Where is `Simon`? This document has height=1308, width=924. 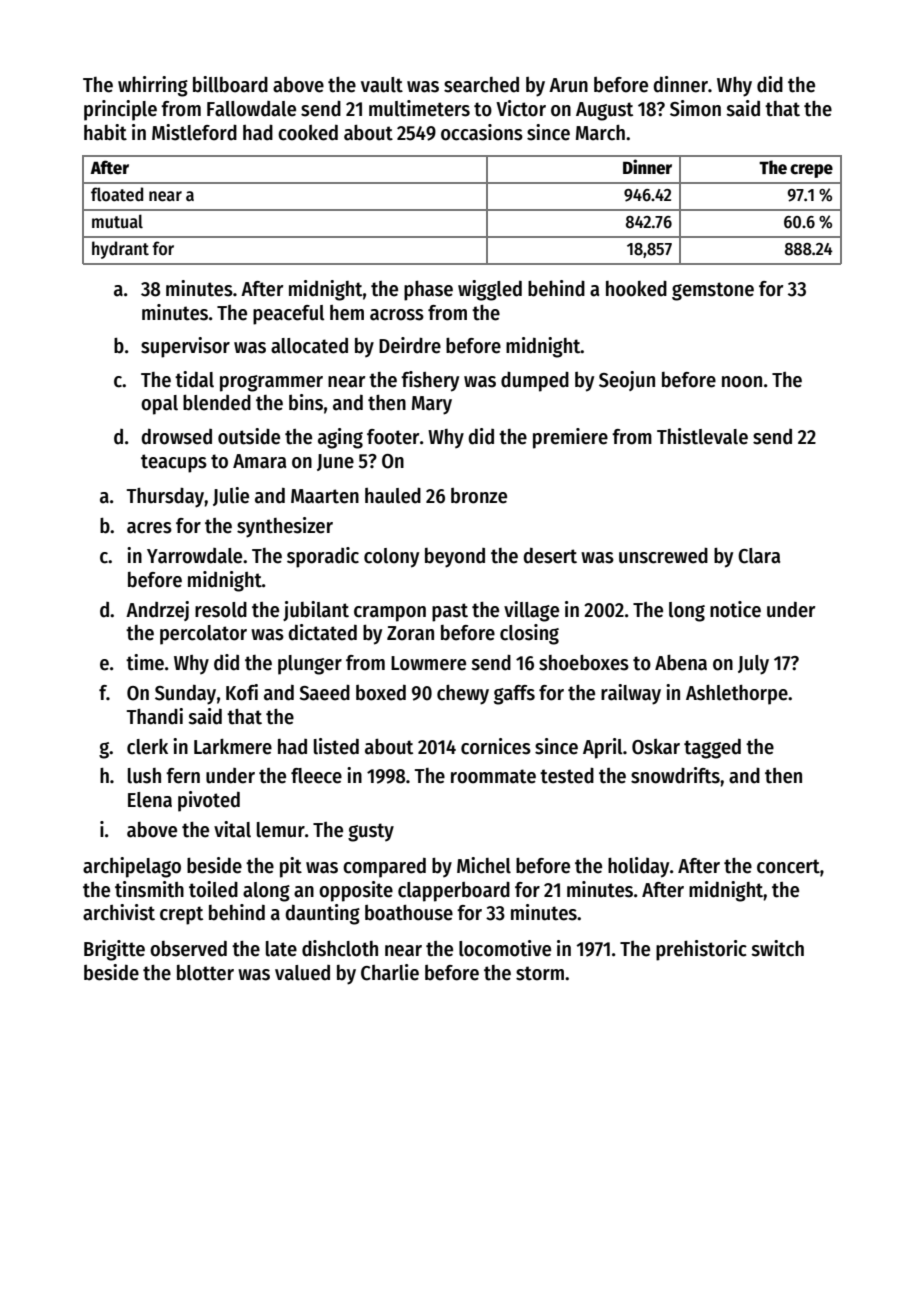 Simon is located at coordinates (695, 108).
